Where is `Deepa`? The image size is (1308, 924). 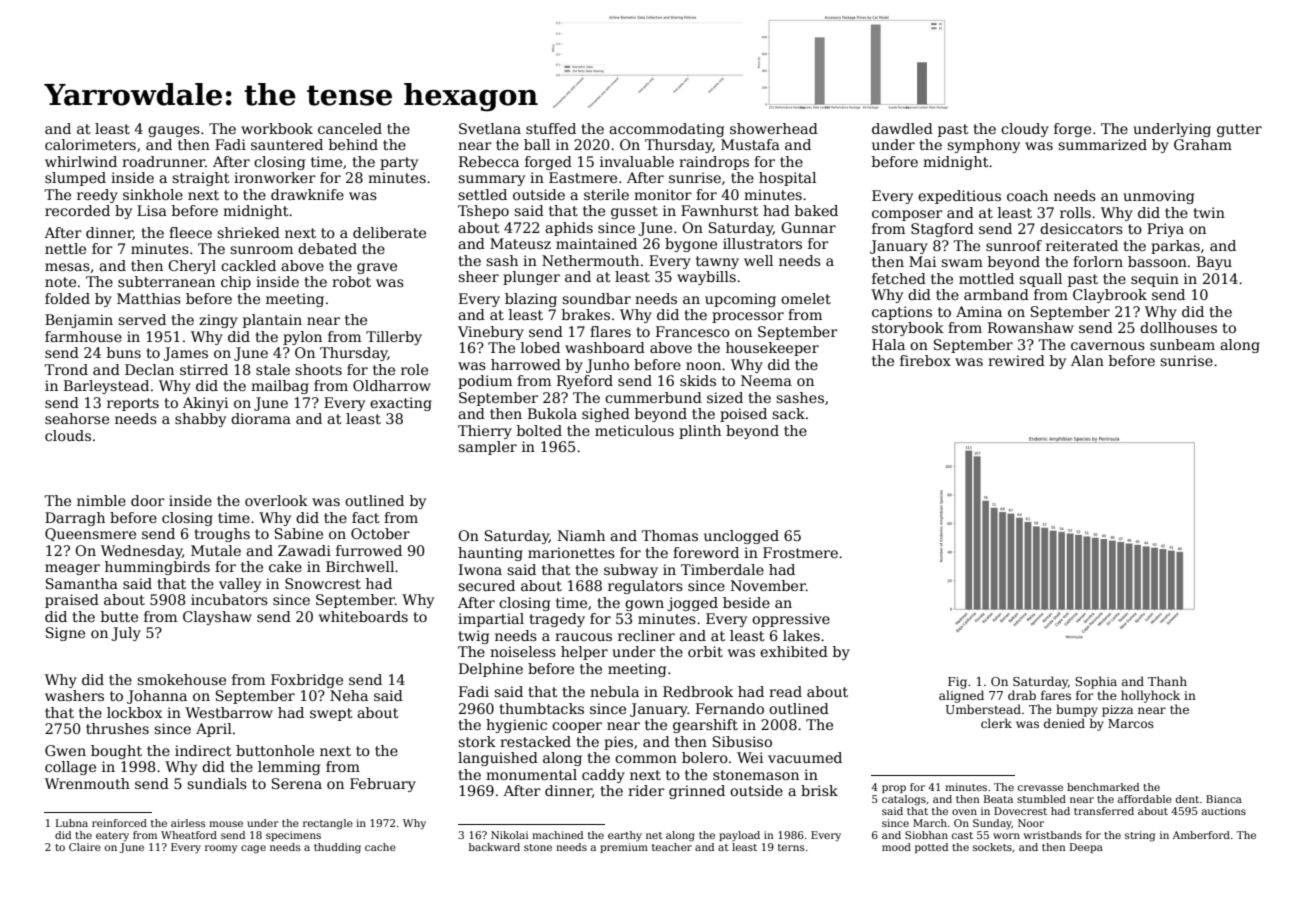
Deepa is located at coordinates (1086, 848).
